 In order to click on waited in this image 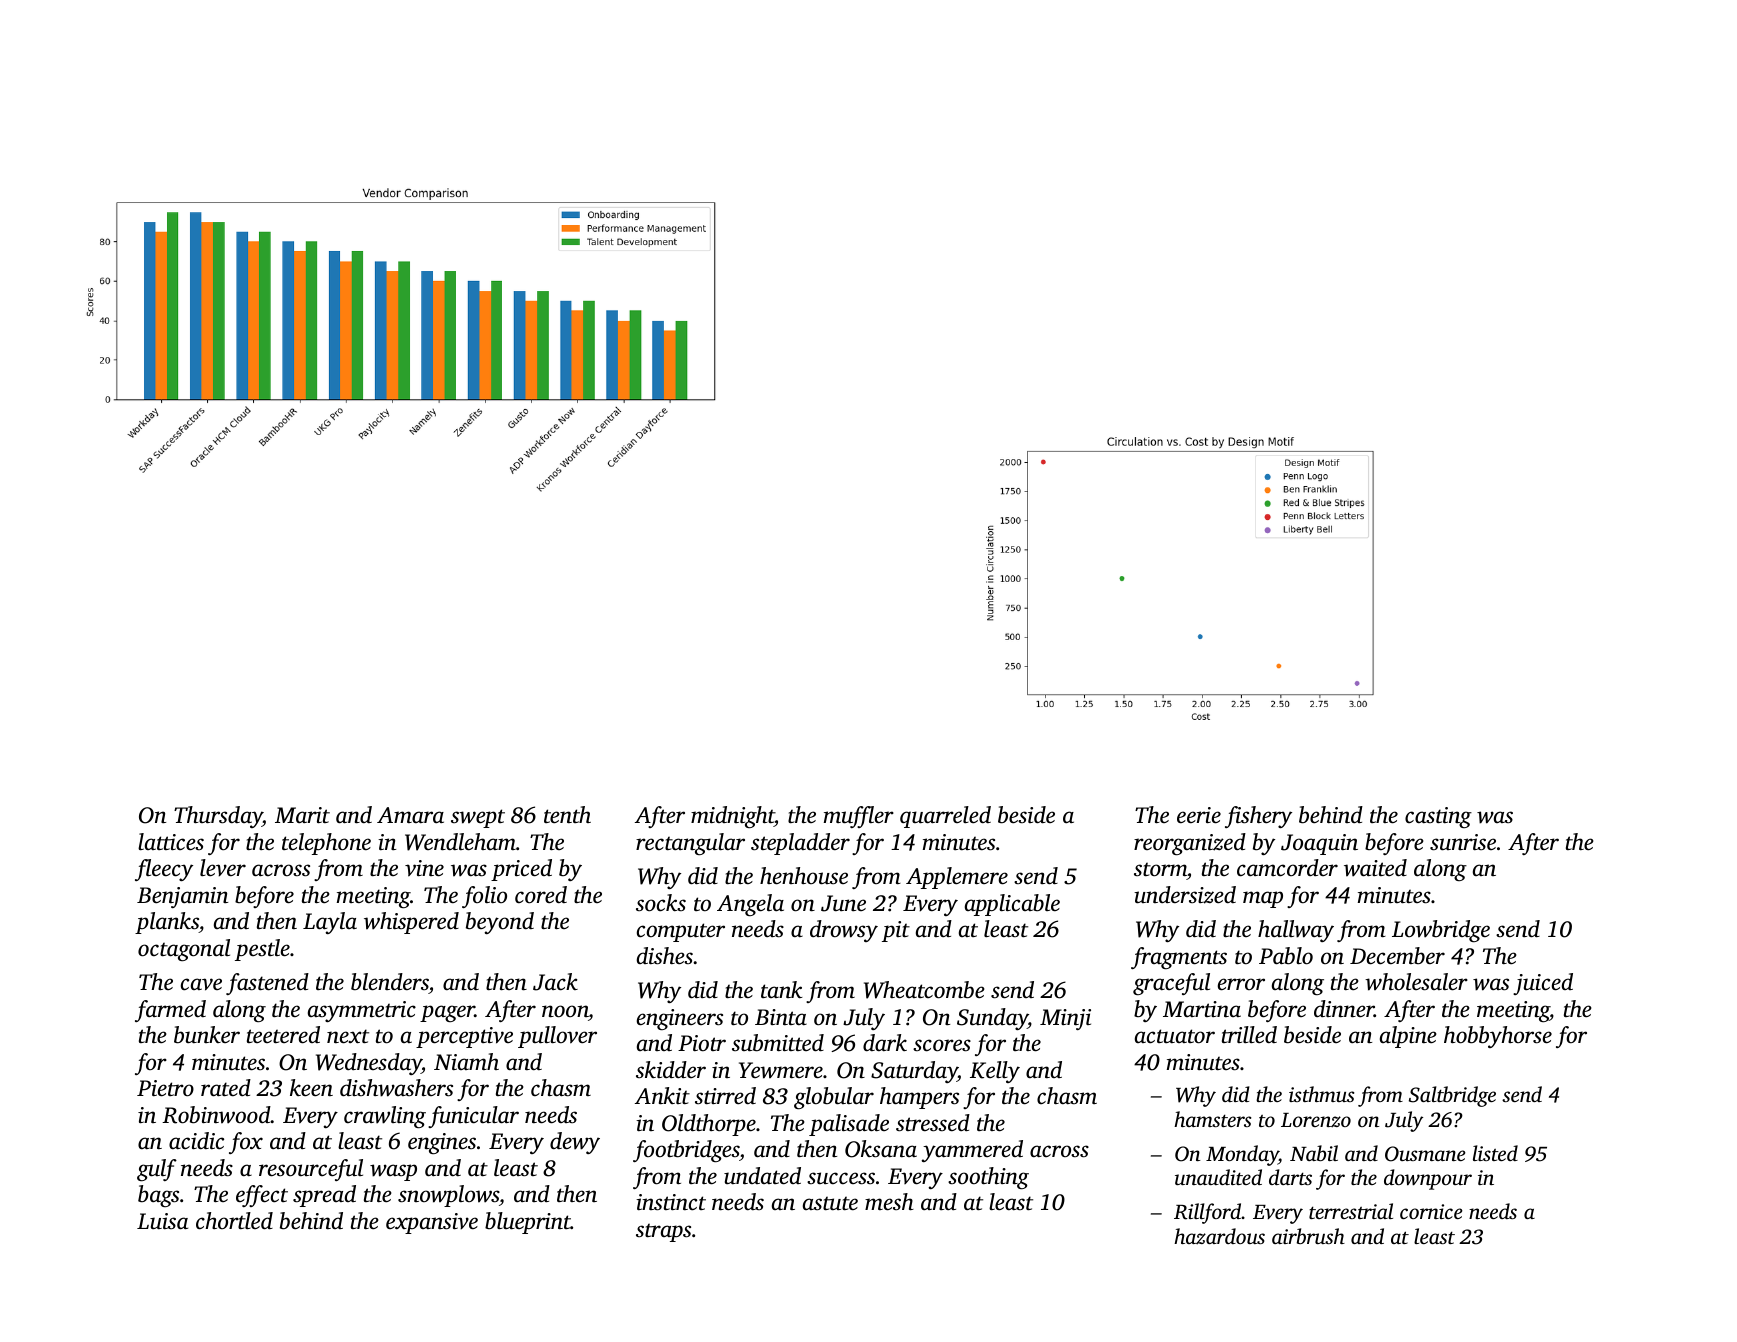, I will do `click(1375, 868)`.
